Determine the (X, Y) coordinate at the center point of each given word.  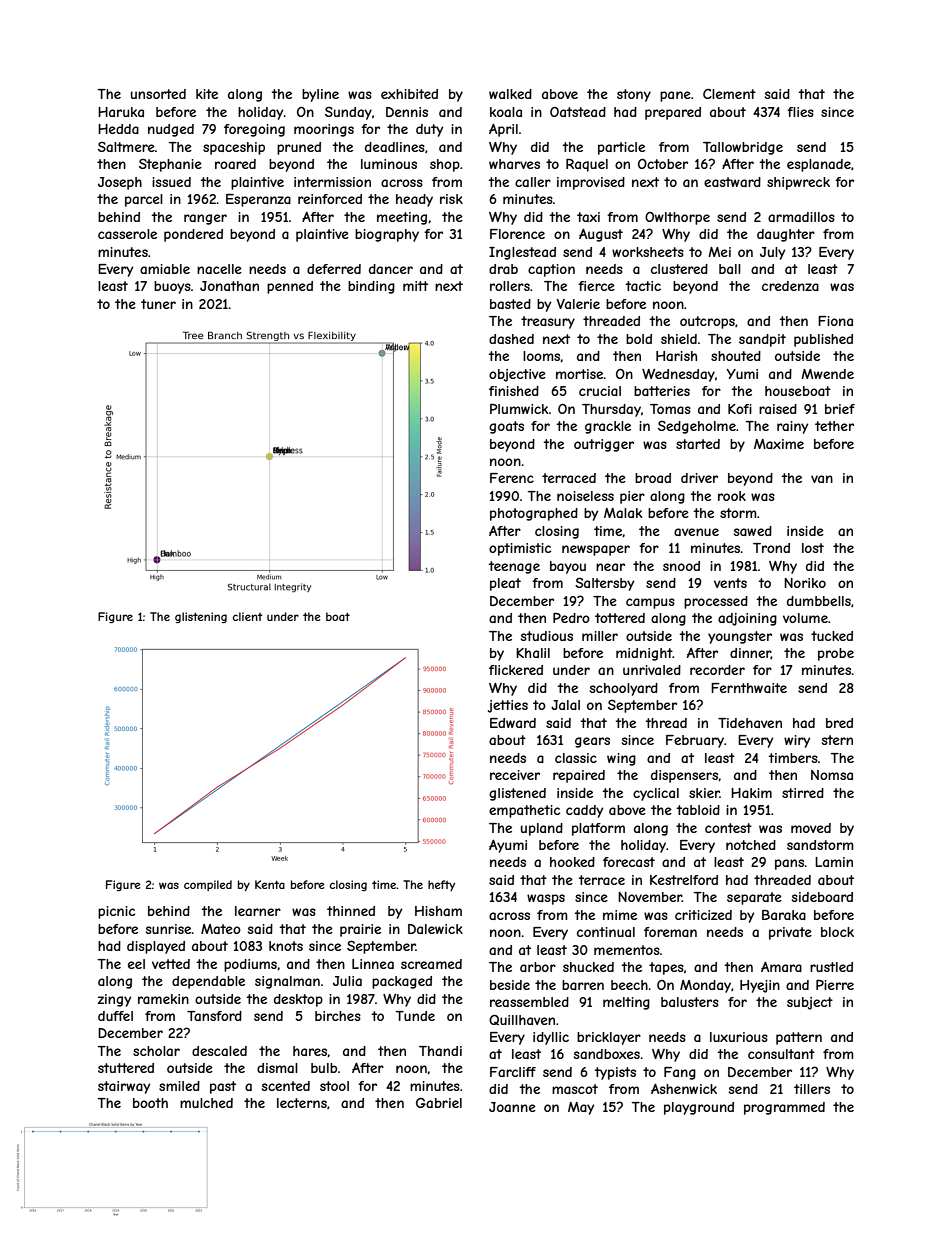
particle (621, 148)
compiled (208, 885)
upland (542, 829)
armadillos (801, 217)
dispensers (685, 776)
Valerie (578, 304)
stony (634, 95)
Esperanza (258, 200)
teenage (514, 567)
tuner (158, 304)
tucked (832, 636)
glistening (201, 617)
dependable (208, 982)
